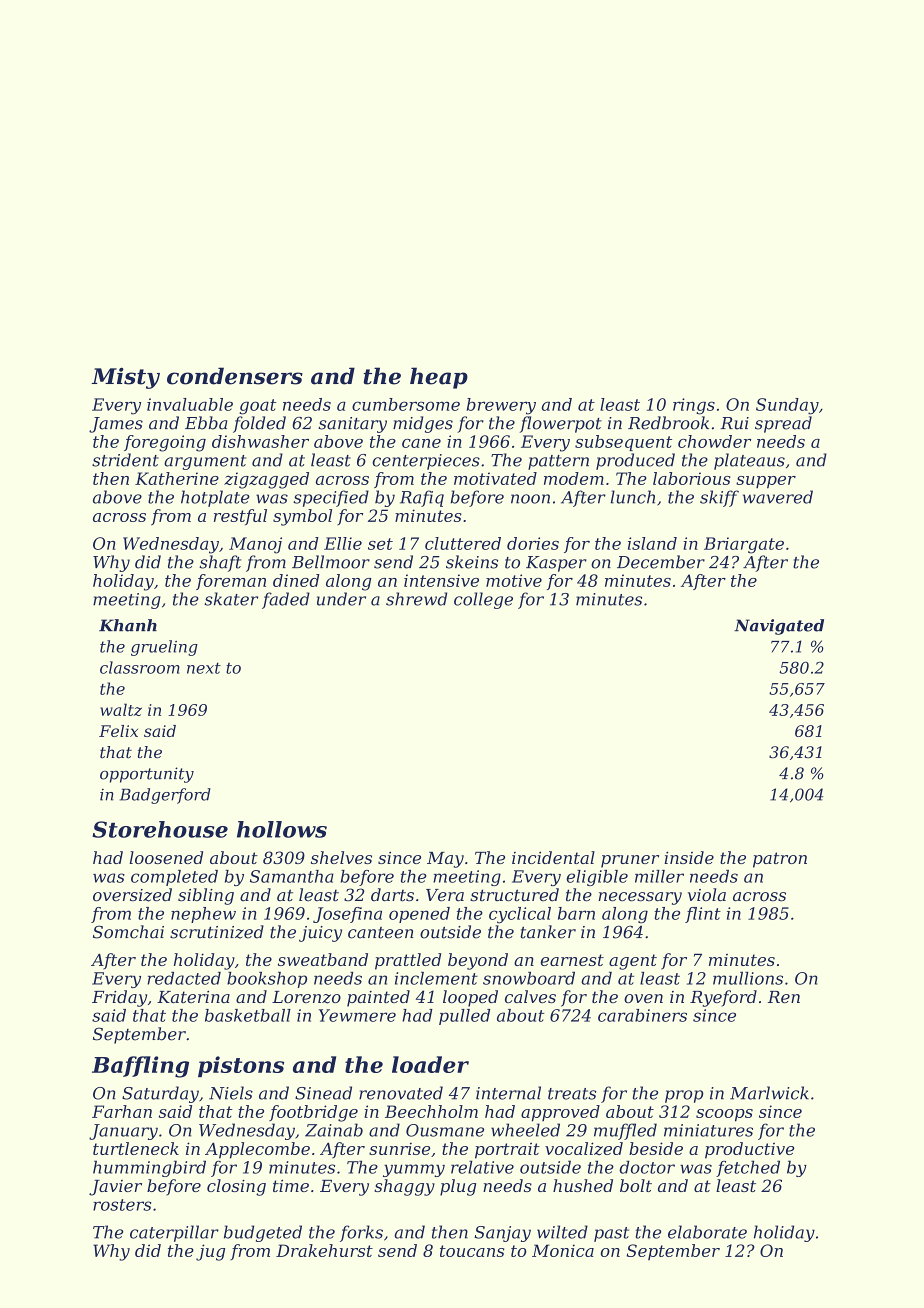 This image has width=924, height=1308. What do you see at coordinates (292, 876) in the image?
I see `Samantha` at bounding box center [292, 876].
